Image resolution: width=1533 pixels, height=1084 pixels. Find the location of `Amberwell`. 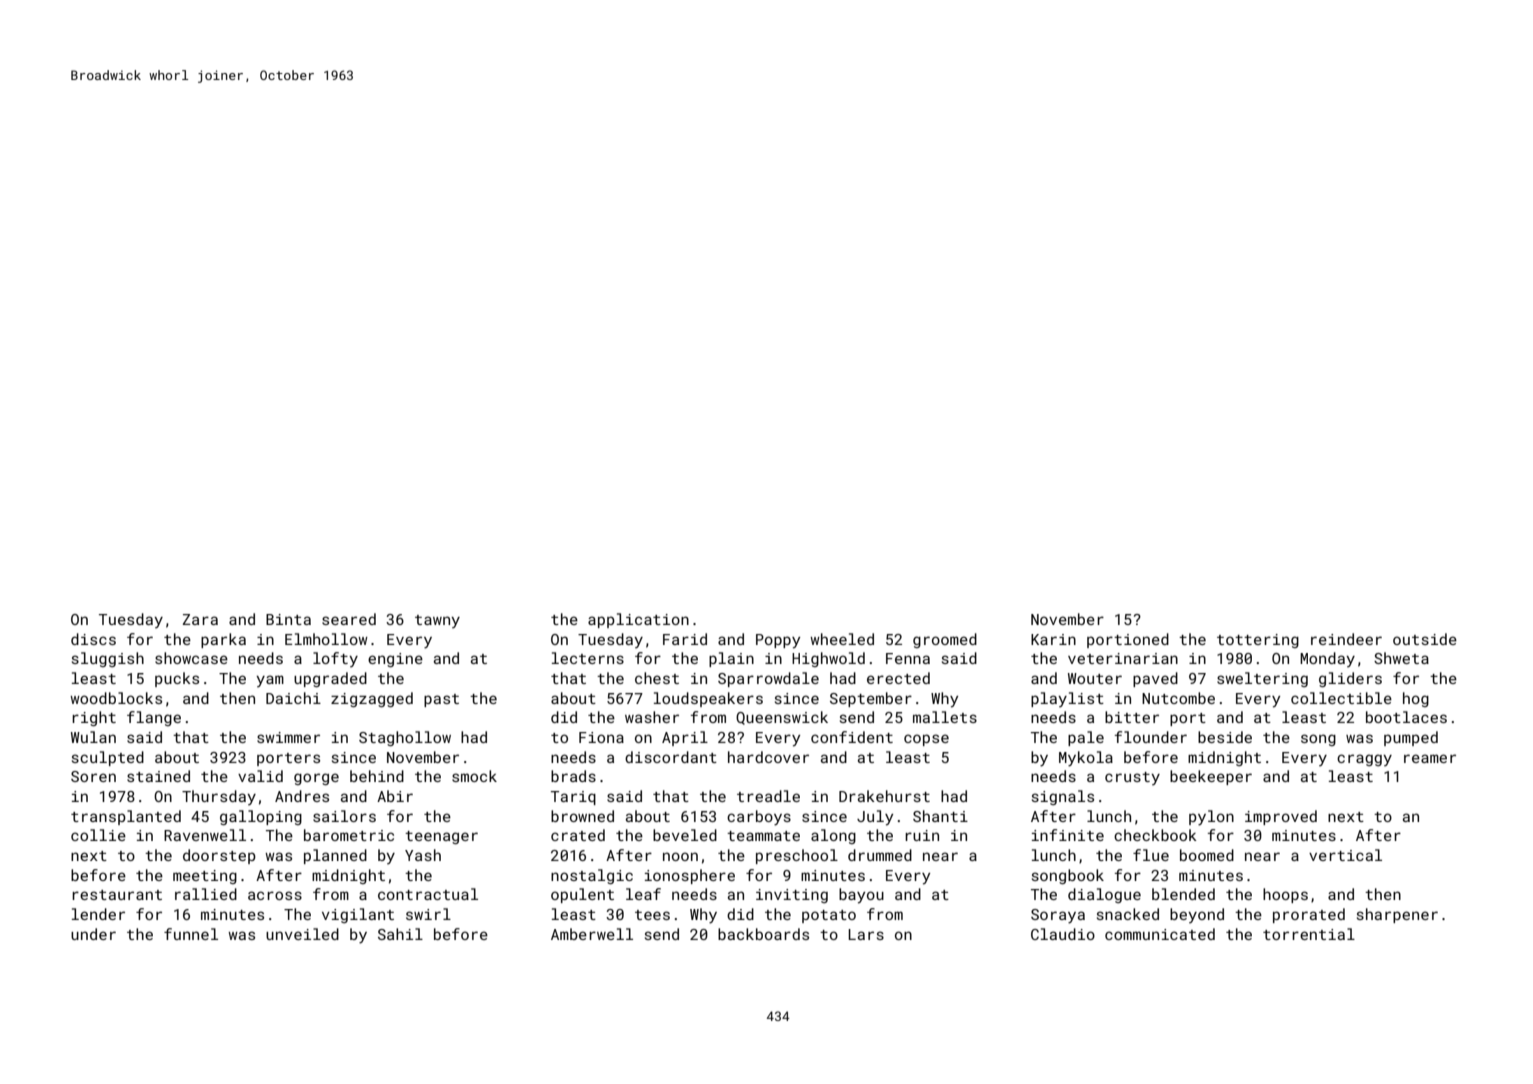

Amberwell is located at coordinates (592, 934).
